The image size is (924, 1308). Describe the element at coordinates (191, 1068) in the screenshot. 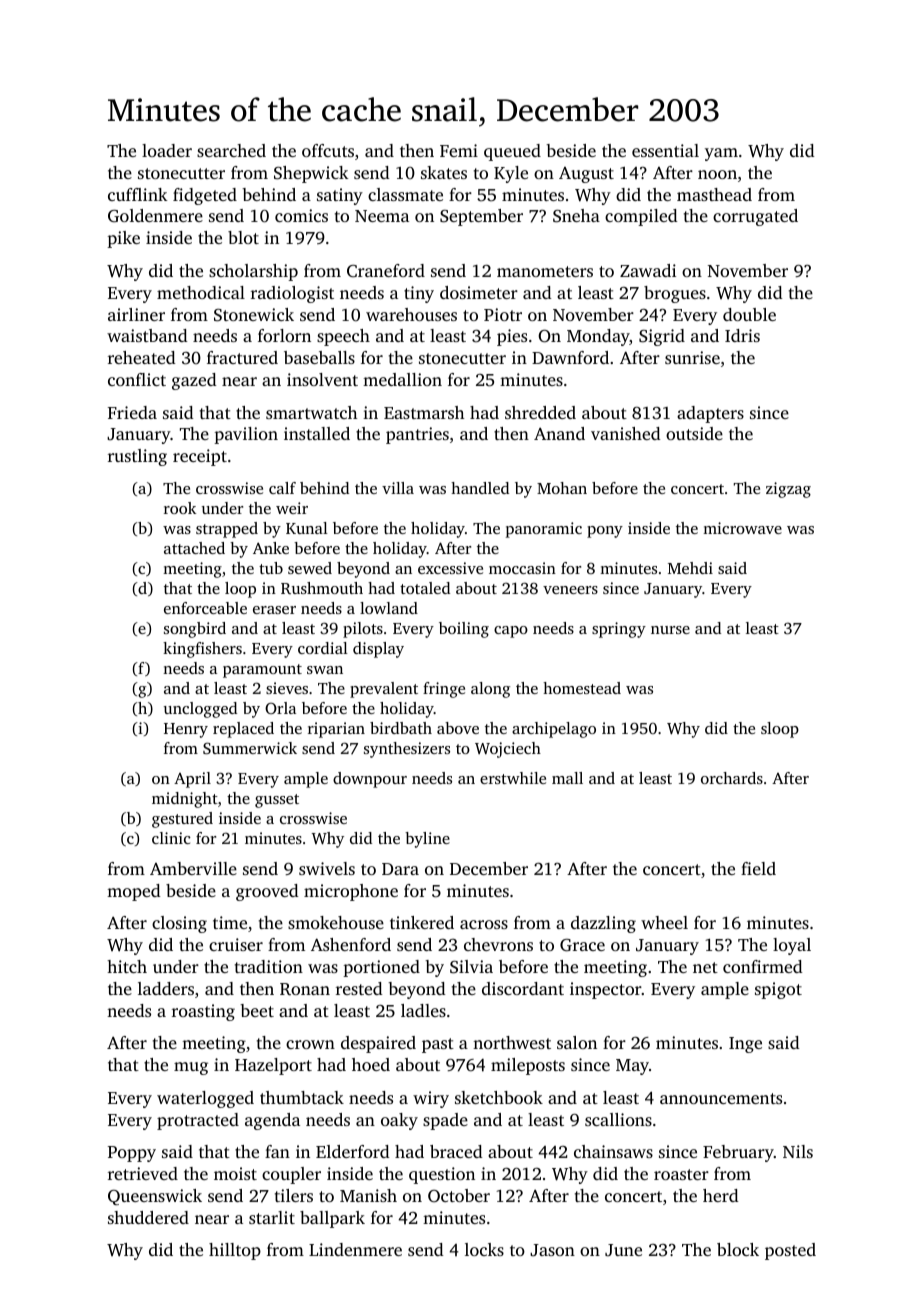

I see `mug` at that location.
